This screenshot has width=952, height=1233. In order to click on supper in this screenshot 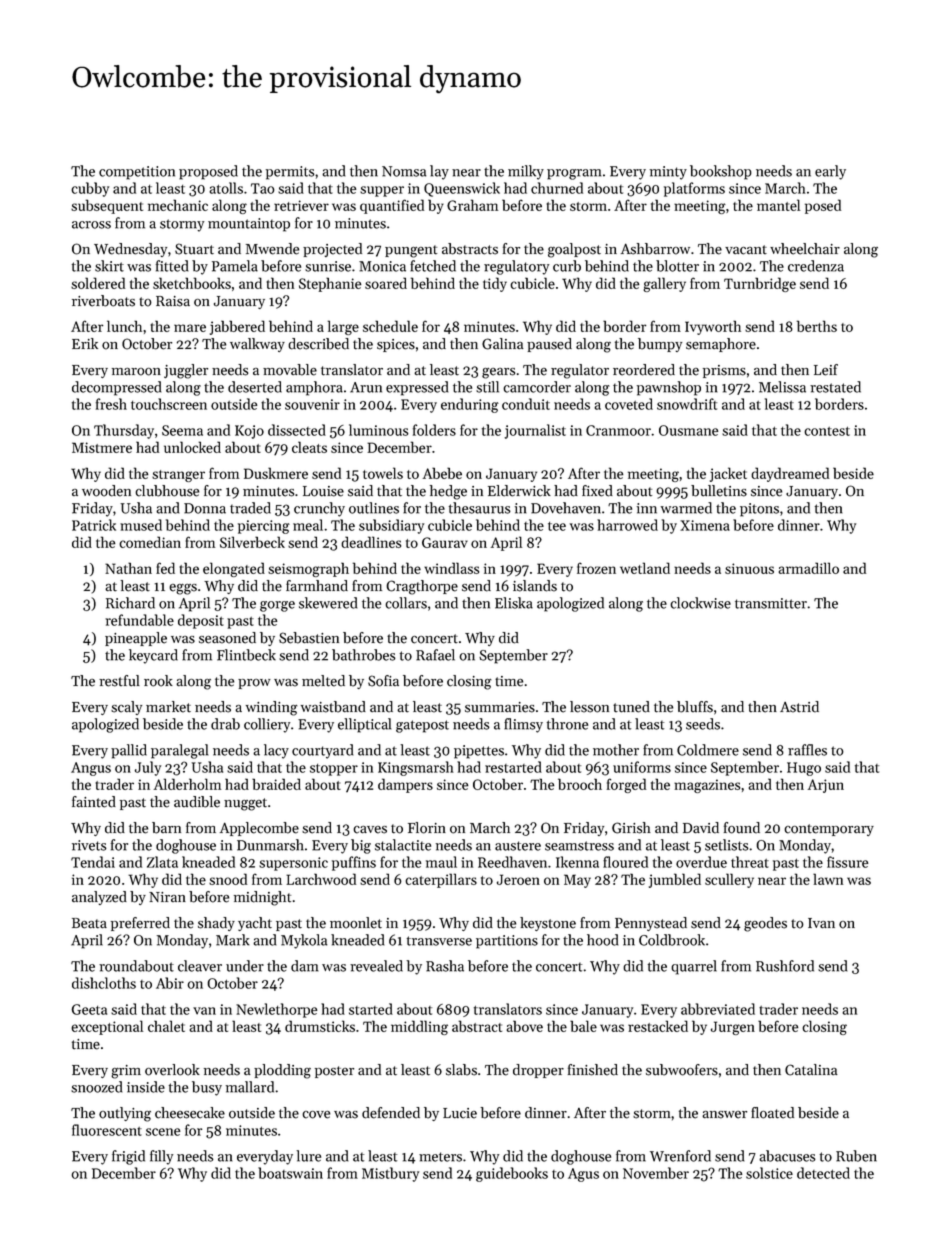, I will do `click(382, 191)`.
